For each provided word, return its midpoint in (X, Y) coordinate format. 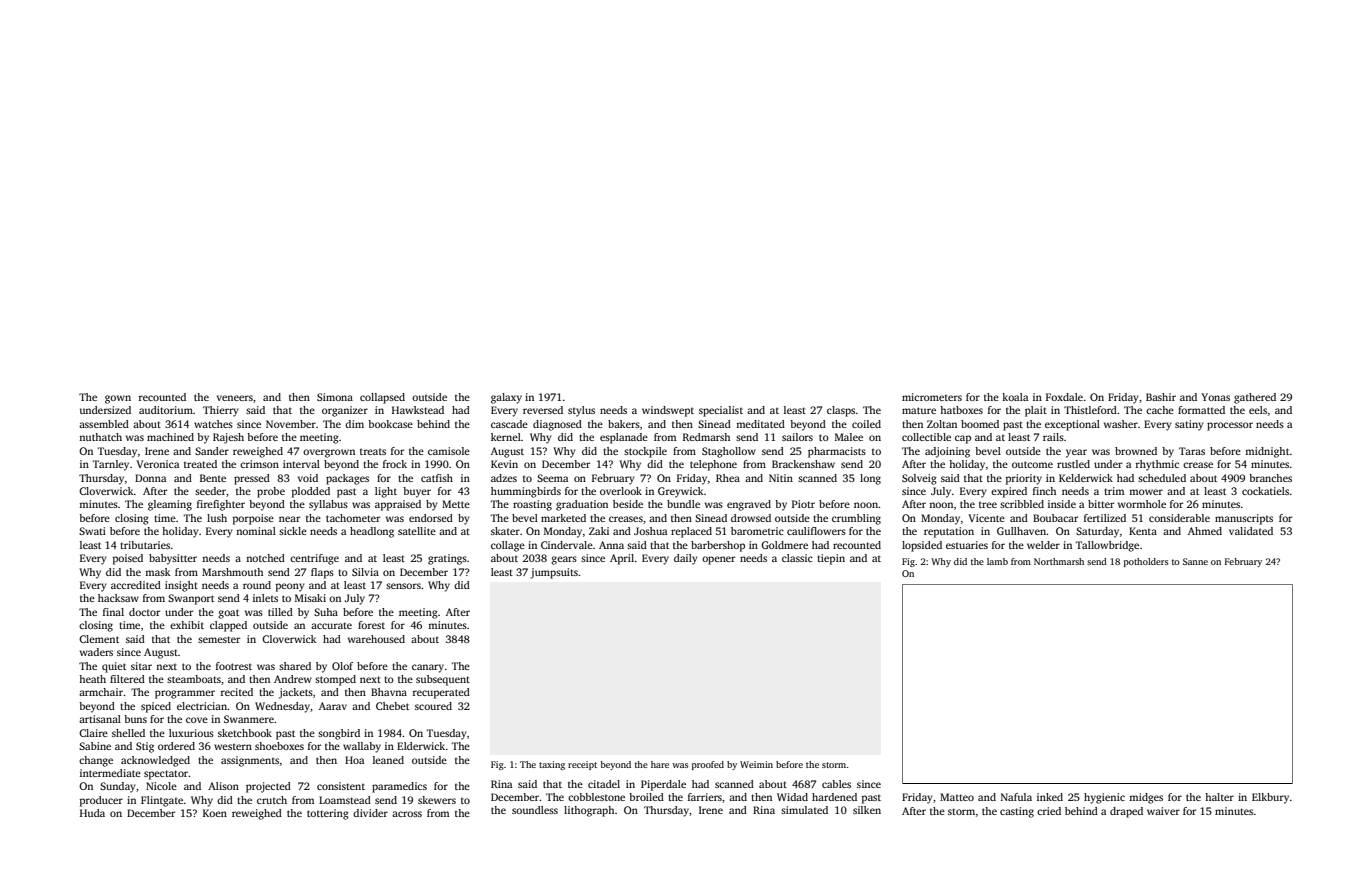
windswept (668, 411)
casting (1017, 812)
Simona (335, 397)
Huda (92, 813)
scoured (433, 706)
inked (1050, 797)
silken (867, 810)
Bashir (1161, 397)
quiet (114, 667)
